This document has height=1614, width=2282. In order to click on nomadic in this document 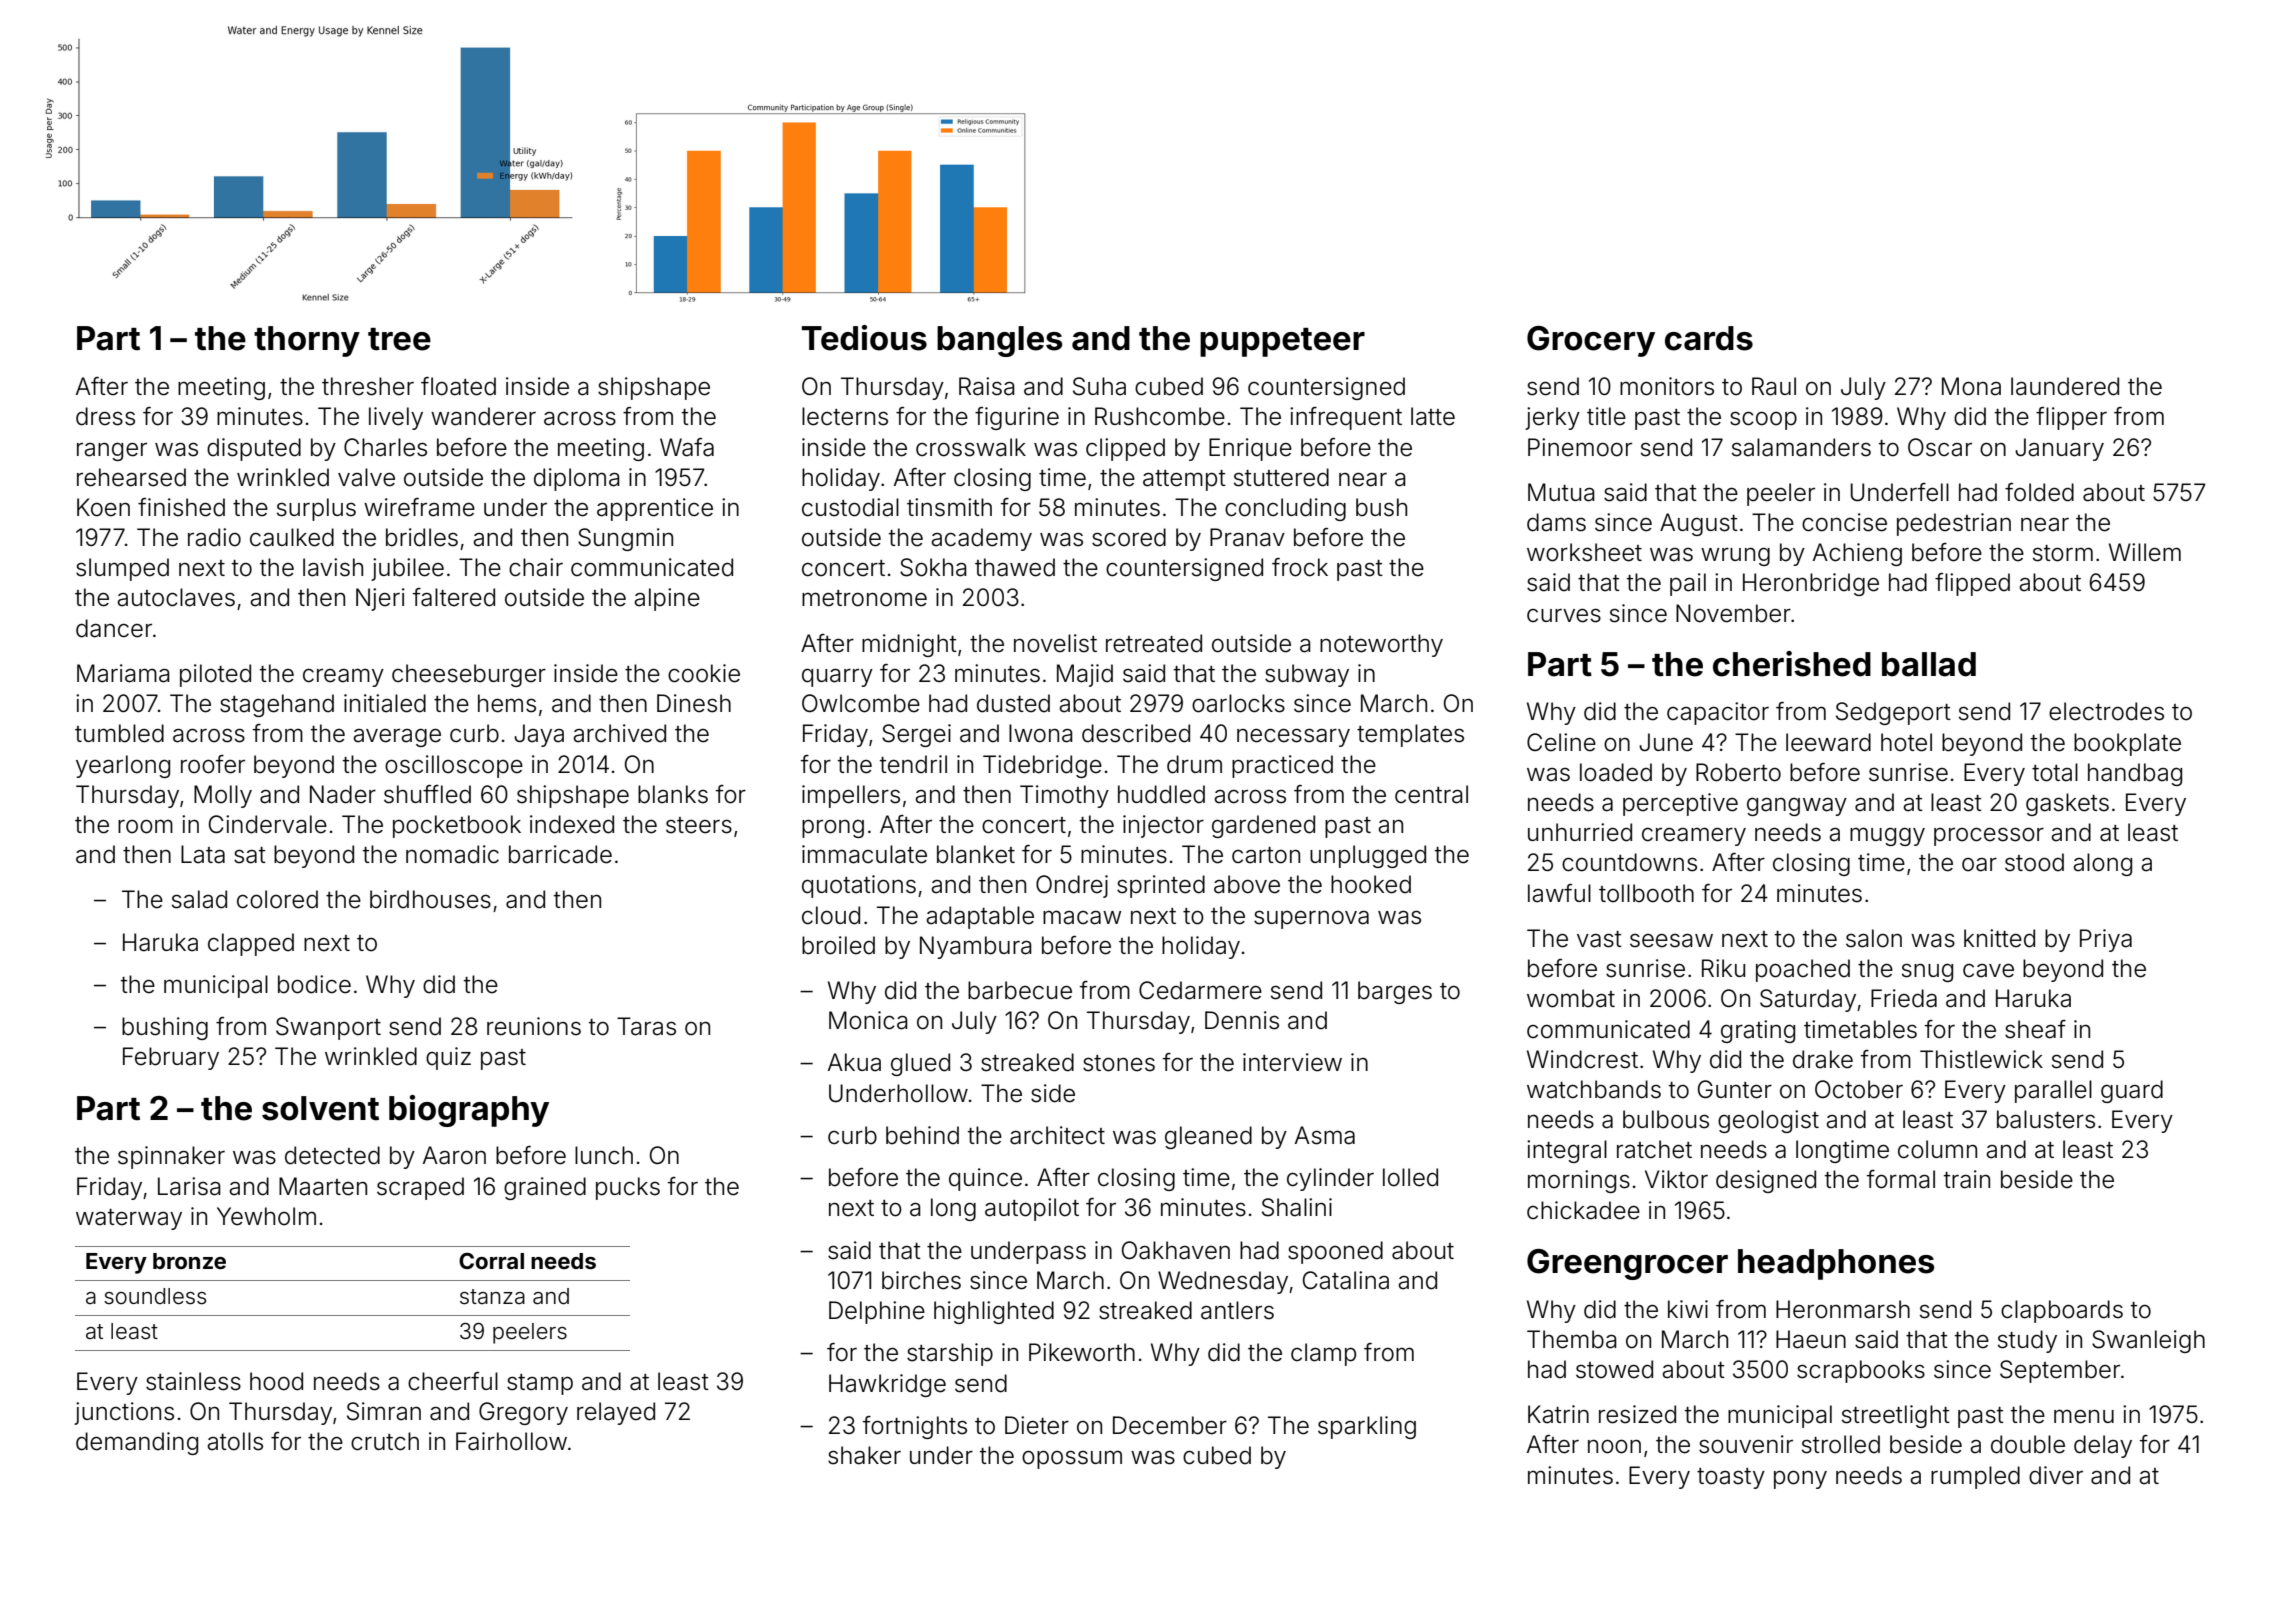, I will do `click(452, 854)`.
